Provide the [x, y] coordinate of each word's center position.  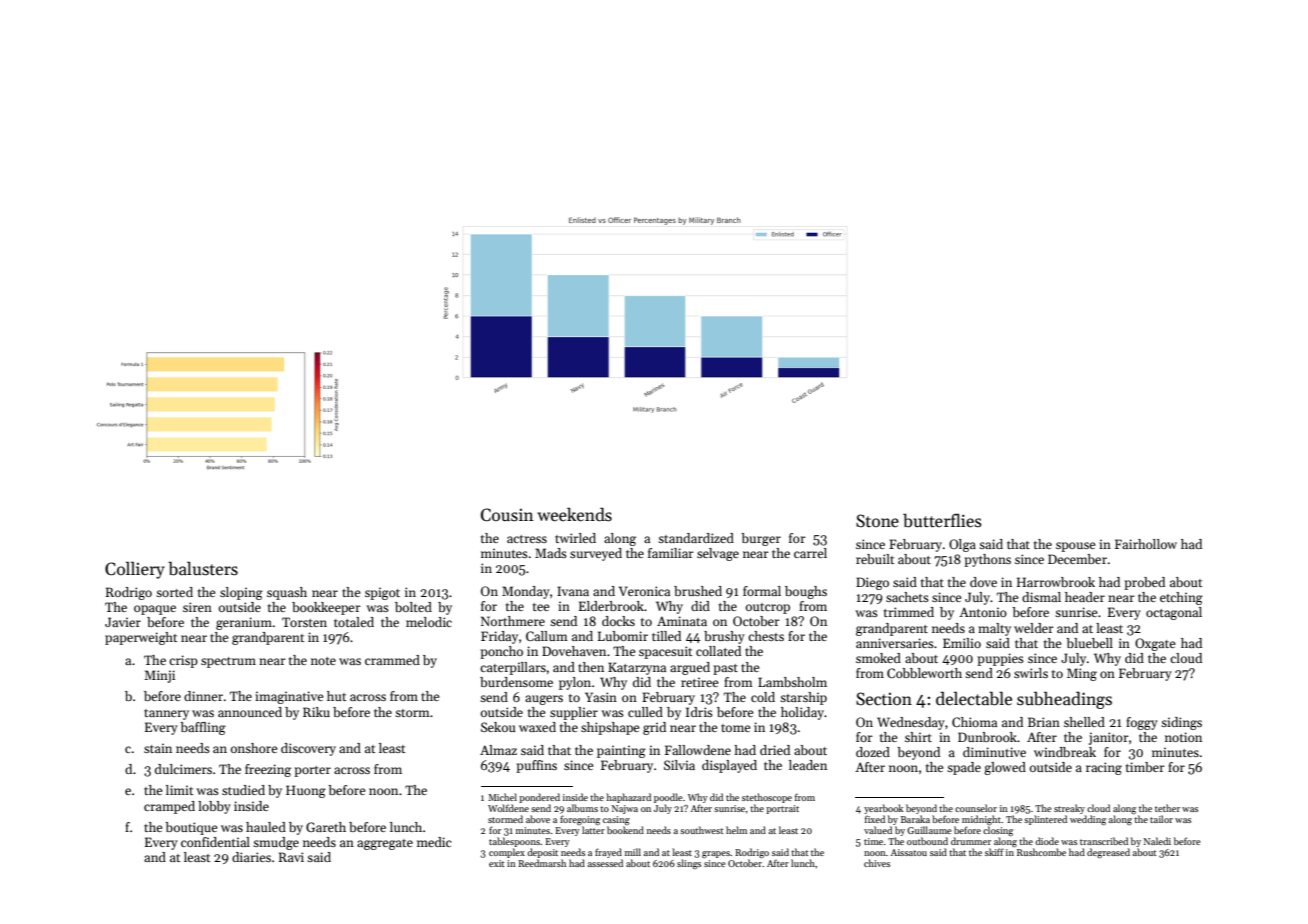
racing [1104, 768]
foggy [1142, 723]
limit [179, 790]
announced [250, 712]
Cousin [507, 515]
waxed [537, 727]
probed [1144, 583]
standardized [696, 538]
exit [497, 863]
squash [287, 593]
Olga [962, 545]
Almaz [498, 750]
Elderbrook [611, 606]
